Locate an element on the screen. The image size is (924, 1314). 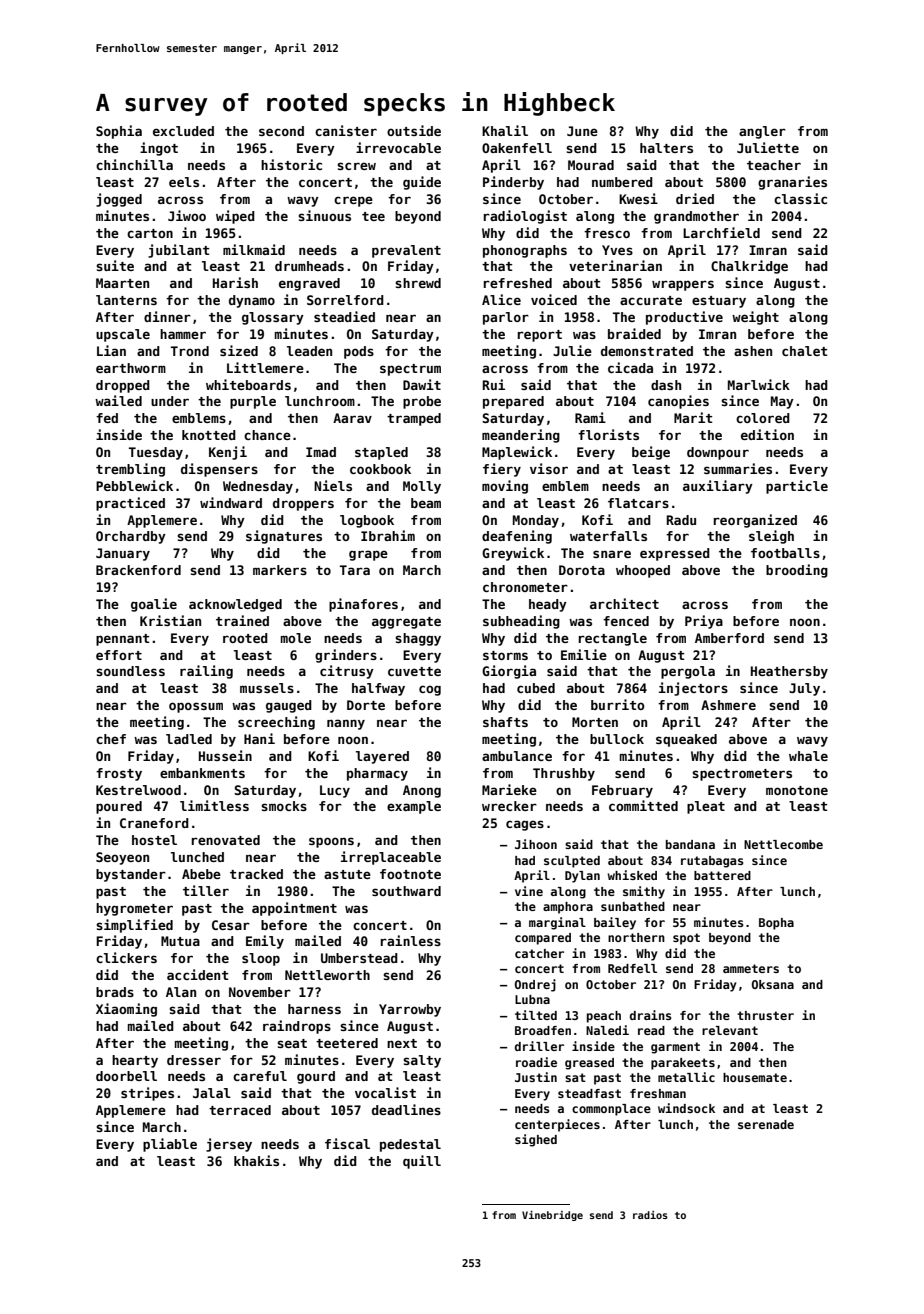
example is located at coordinates (414, 807).
